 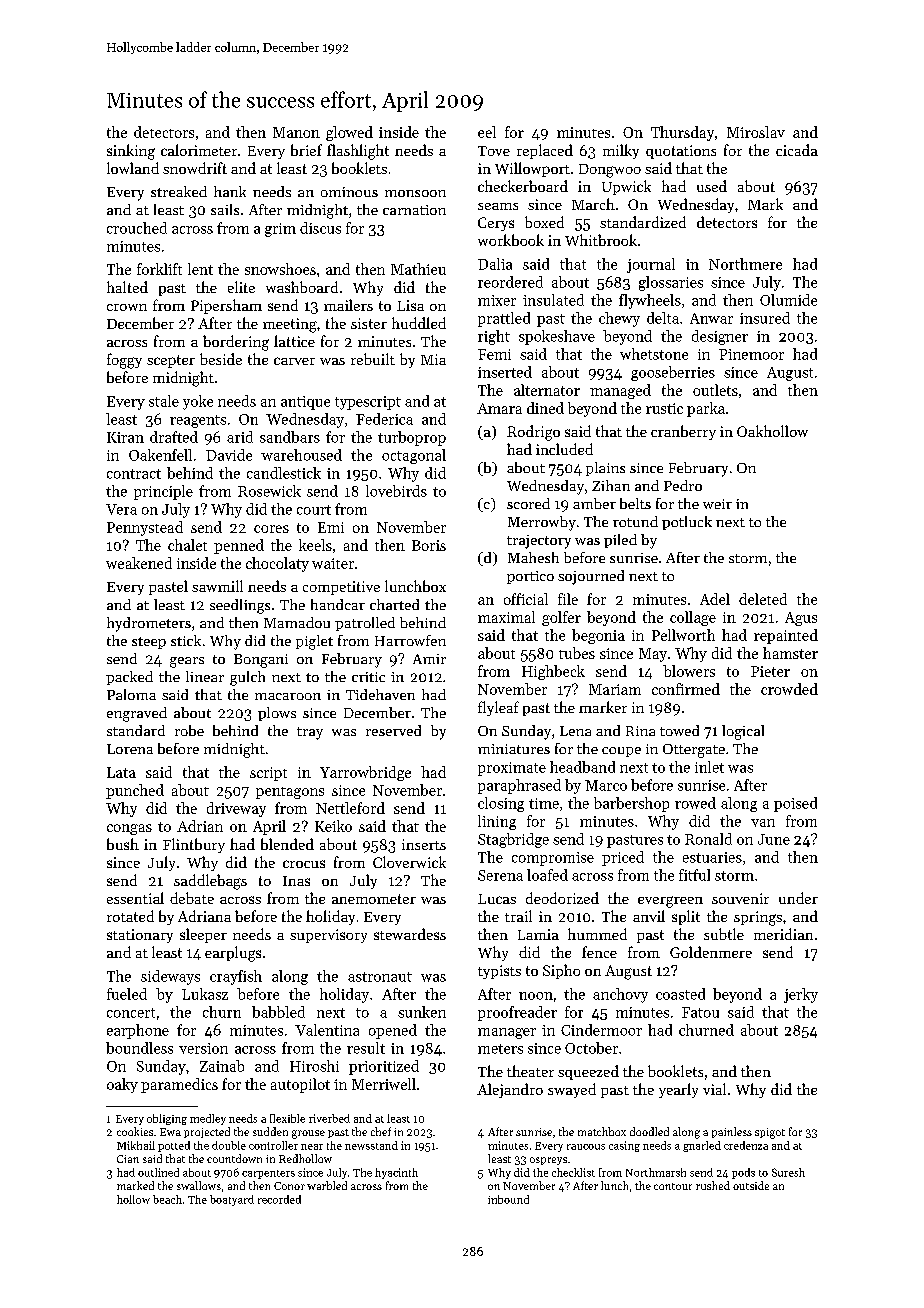 I want to click on Lorena, so click(x=130, y=749).
